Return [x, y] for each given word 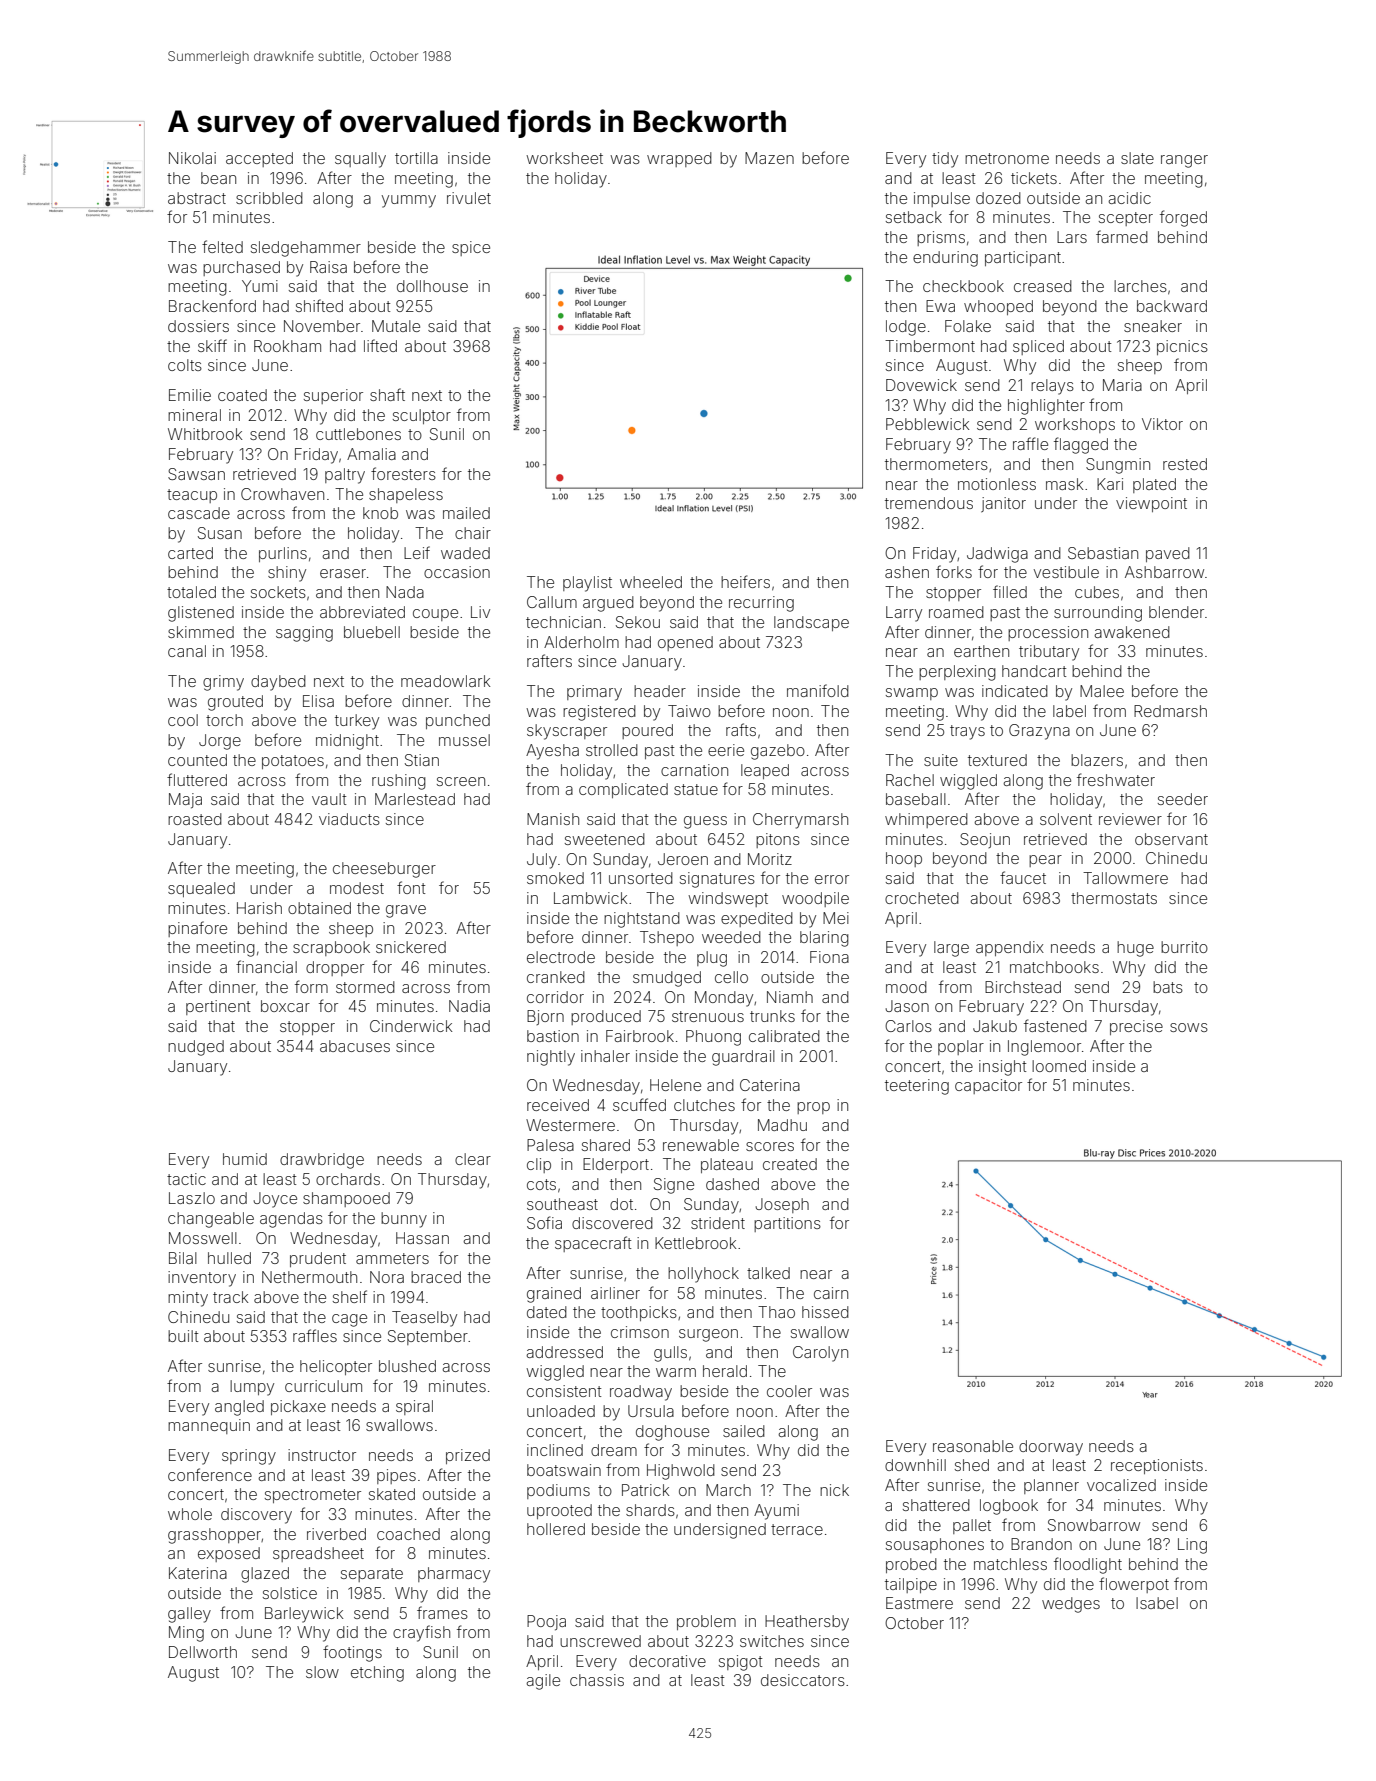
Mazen [769, 158]
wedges [1071, 1605]
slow [322, 1672]
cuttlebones [358, 434]
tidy [945, 160]
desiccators [803, 1680]
